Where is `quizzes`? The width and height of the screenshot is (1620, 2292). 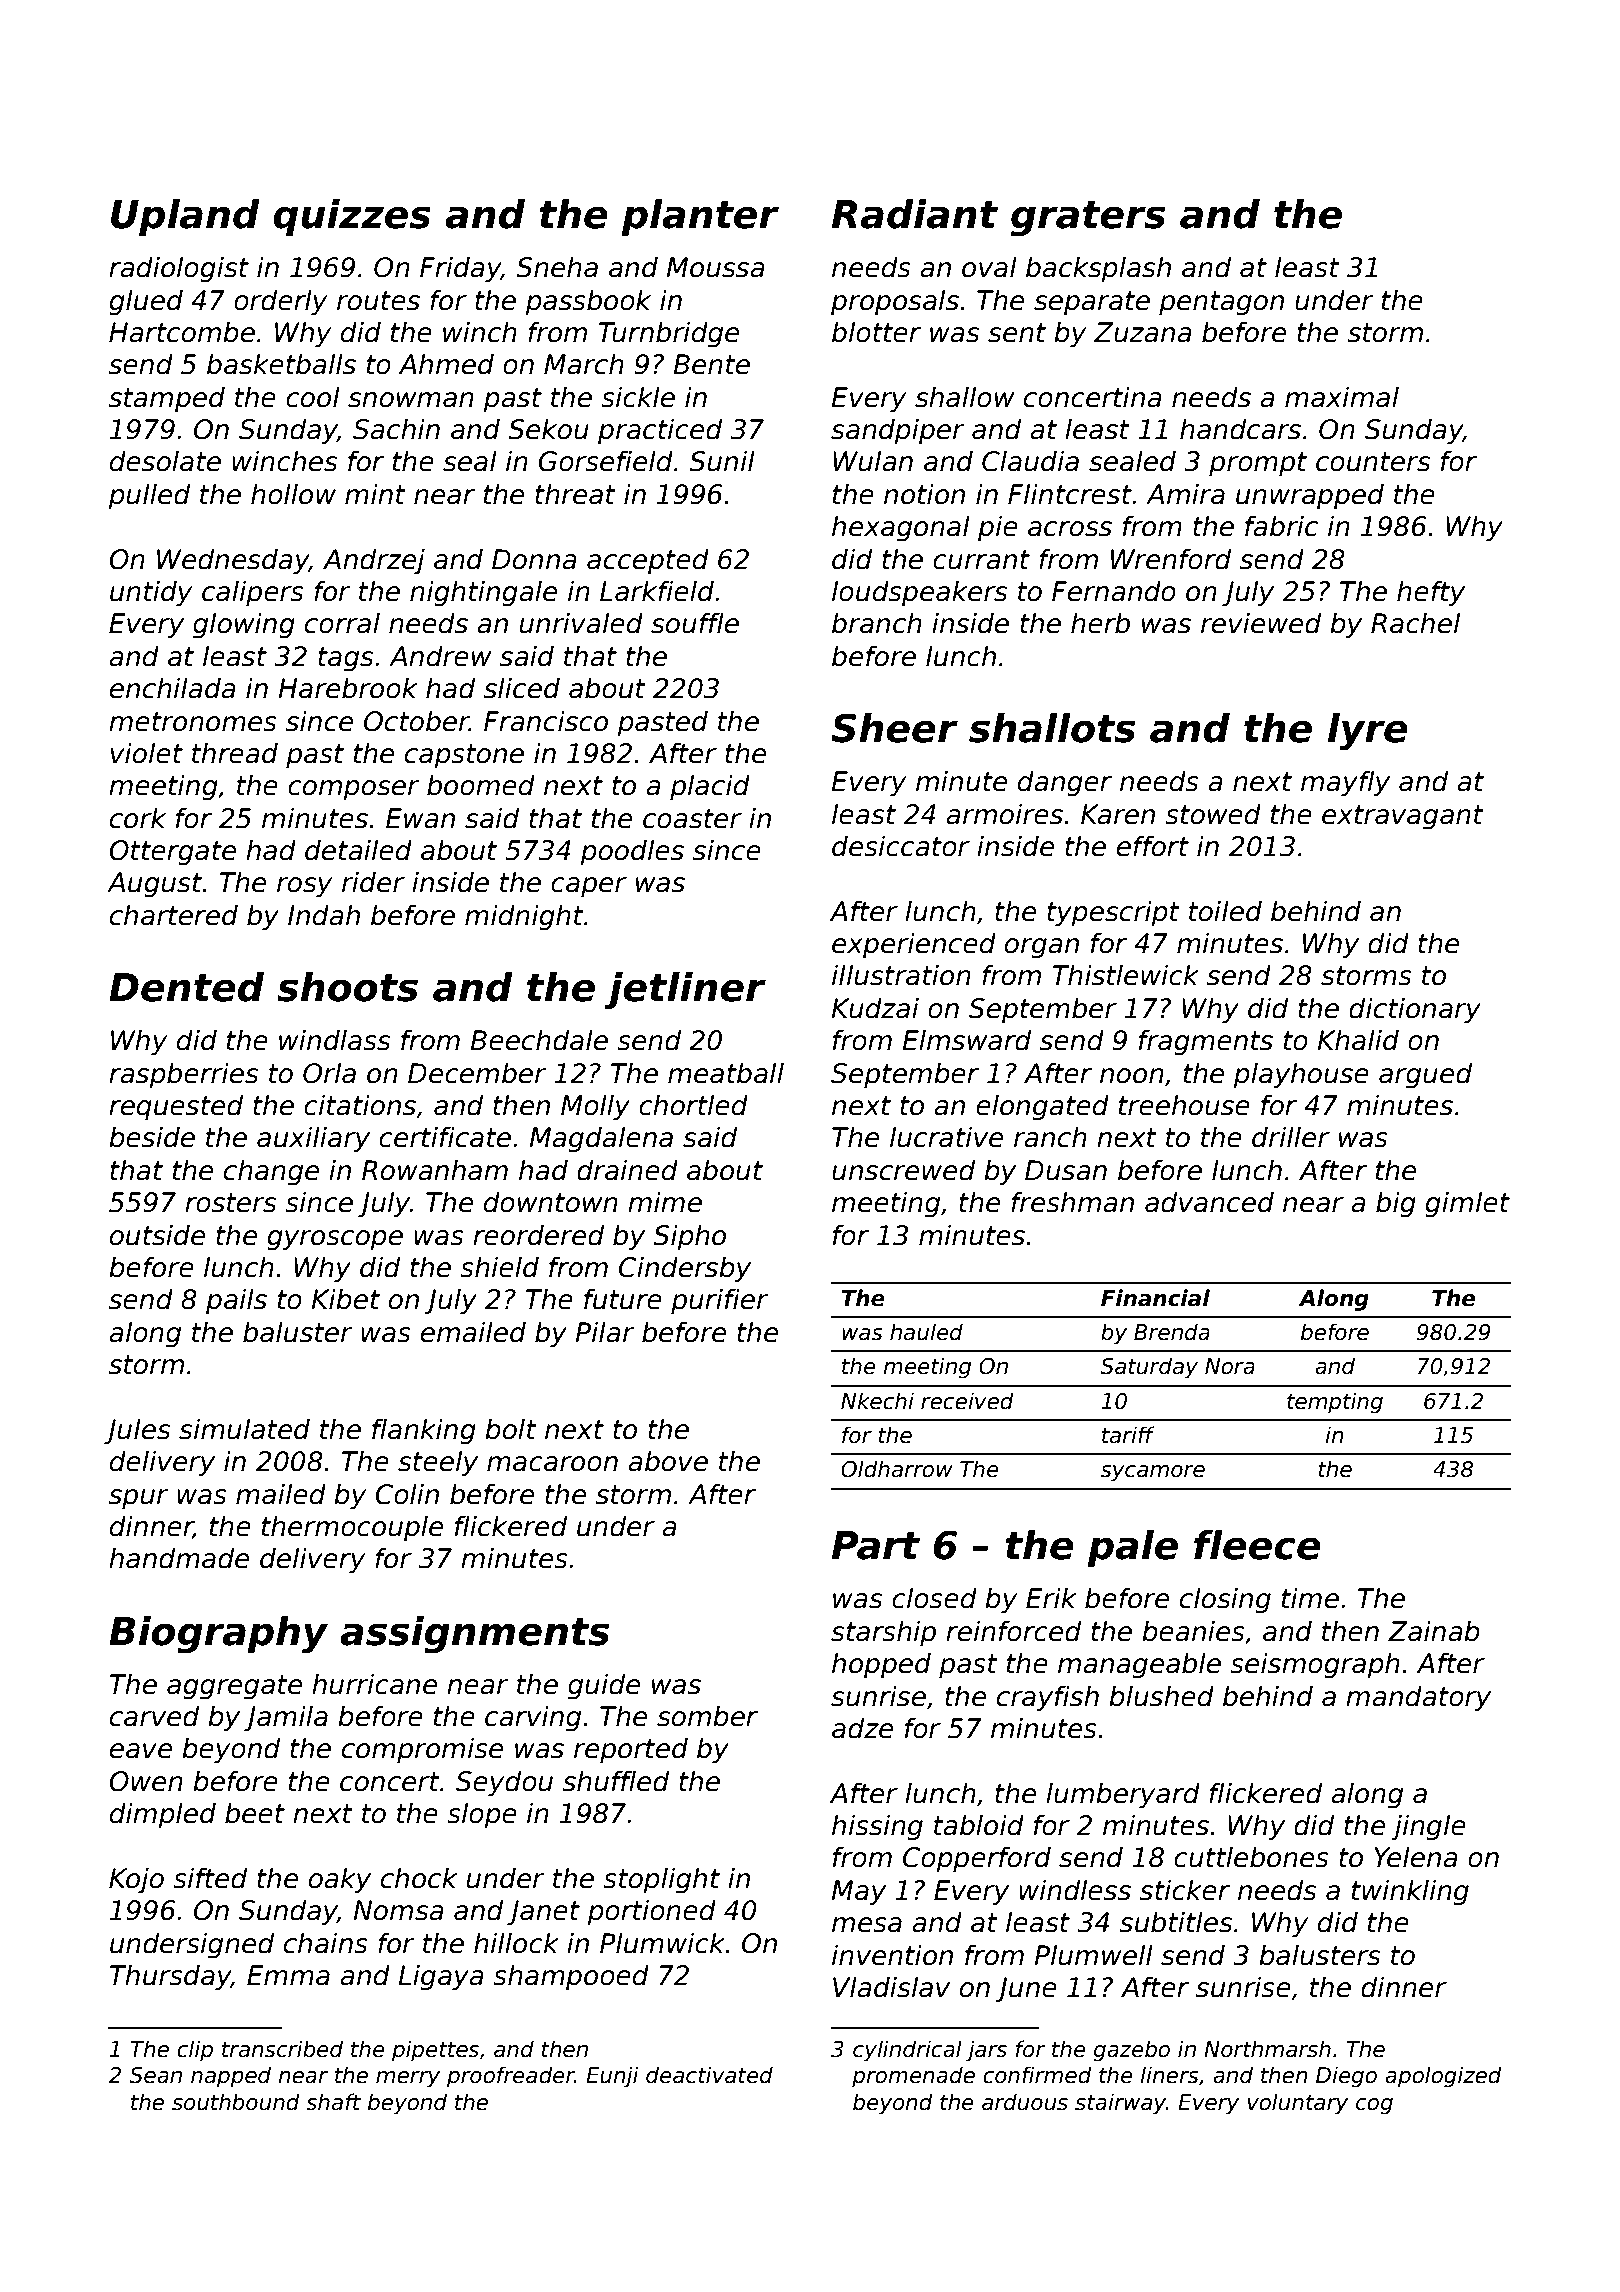
quizzes is located at coordinates (352, 217).
